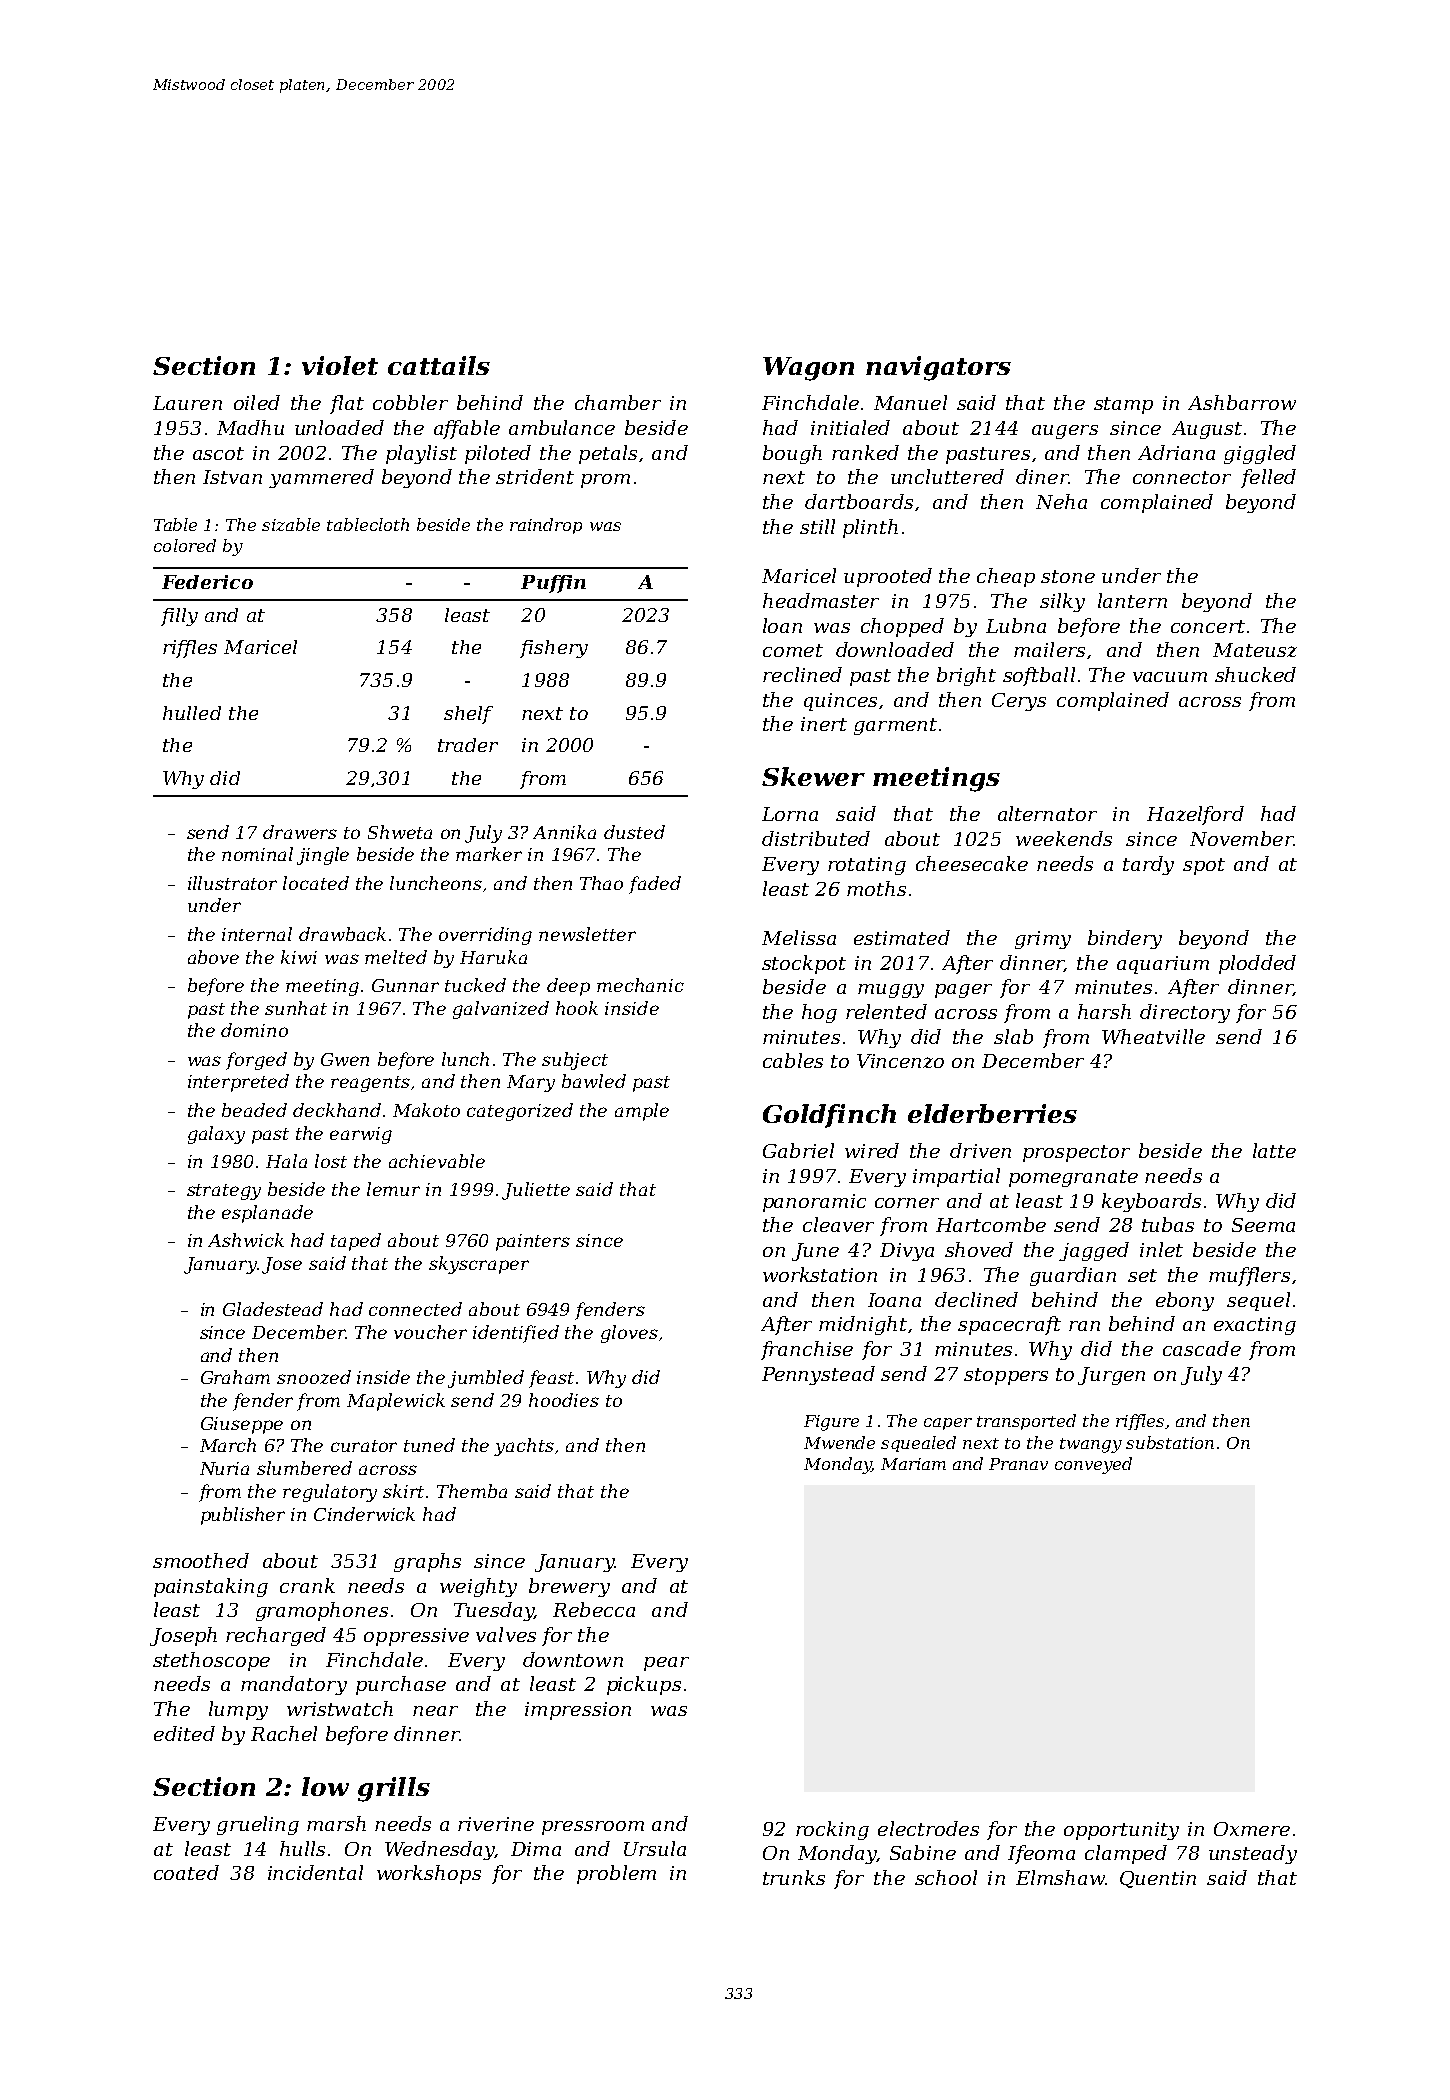  I want to click on Ashwick, so click(246, 1240).
